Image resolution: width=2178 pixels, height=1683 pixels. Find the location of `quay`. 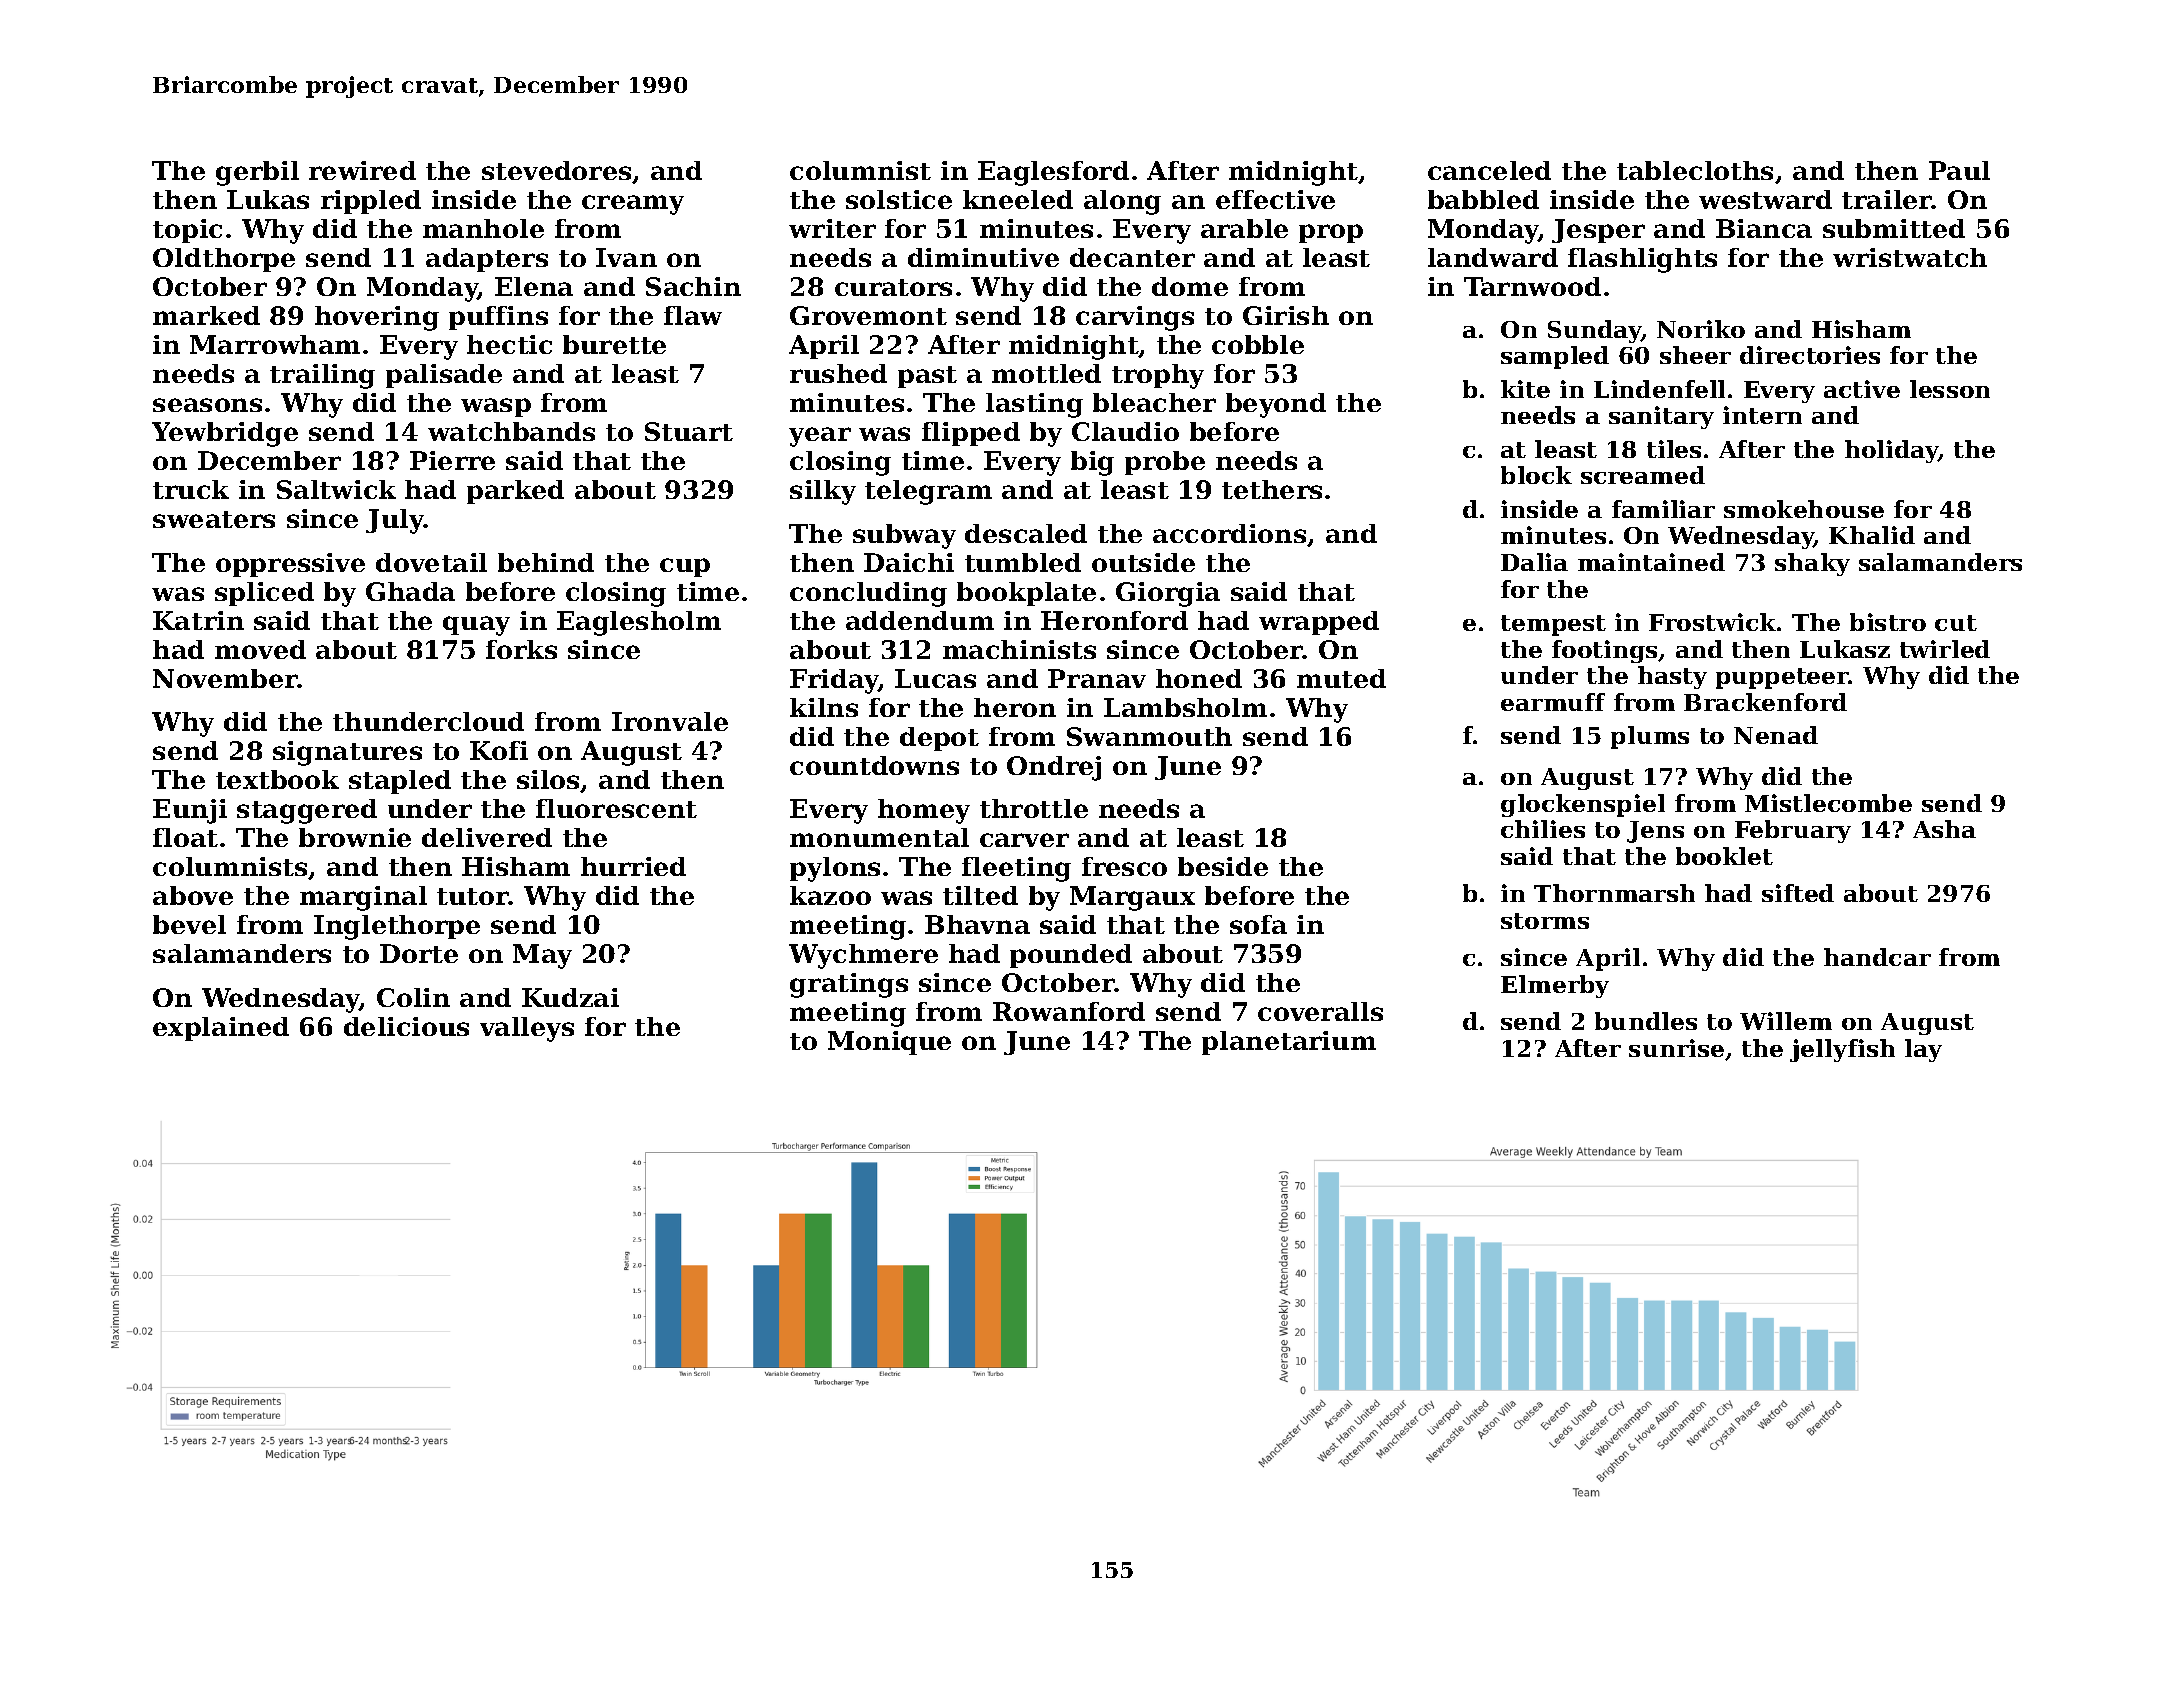

quay is located at coordinates (476, 626).
